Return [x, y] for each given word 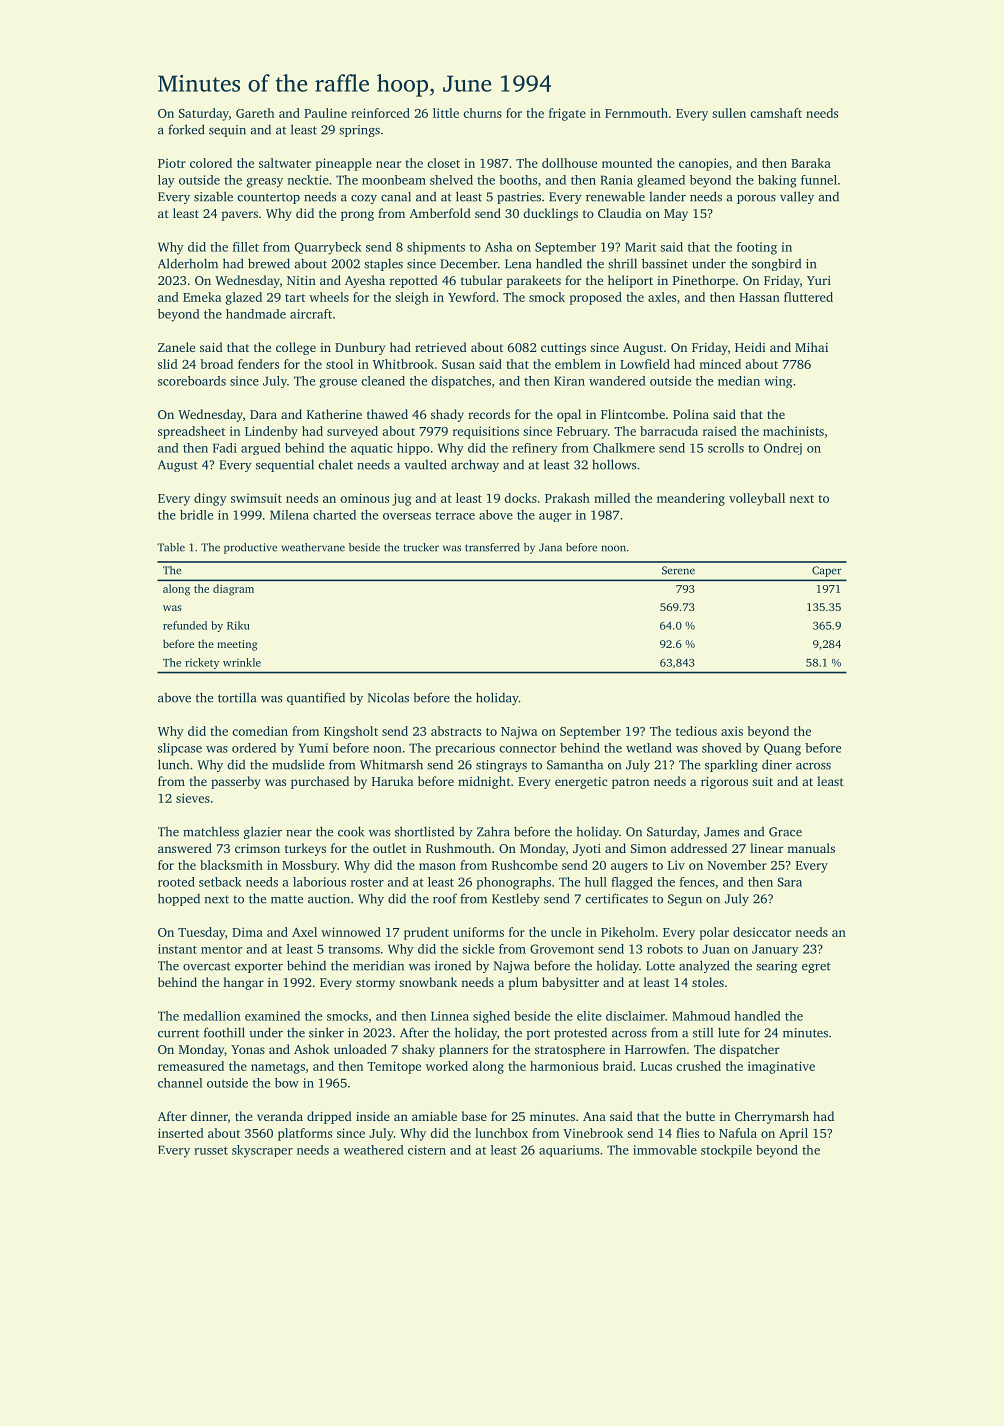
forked [186, 129]
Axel [304, 932]
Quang [782, 749]
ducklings [551, 214]
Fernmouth [636, 113]
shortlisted [424, 831]
